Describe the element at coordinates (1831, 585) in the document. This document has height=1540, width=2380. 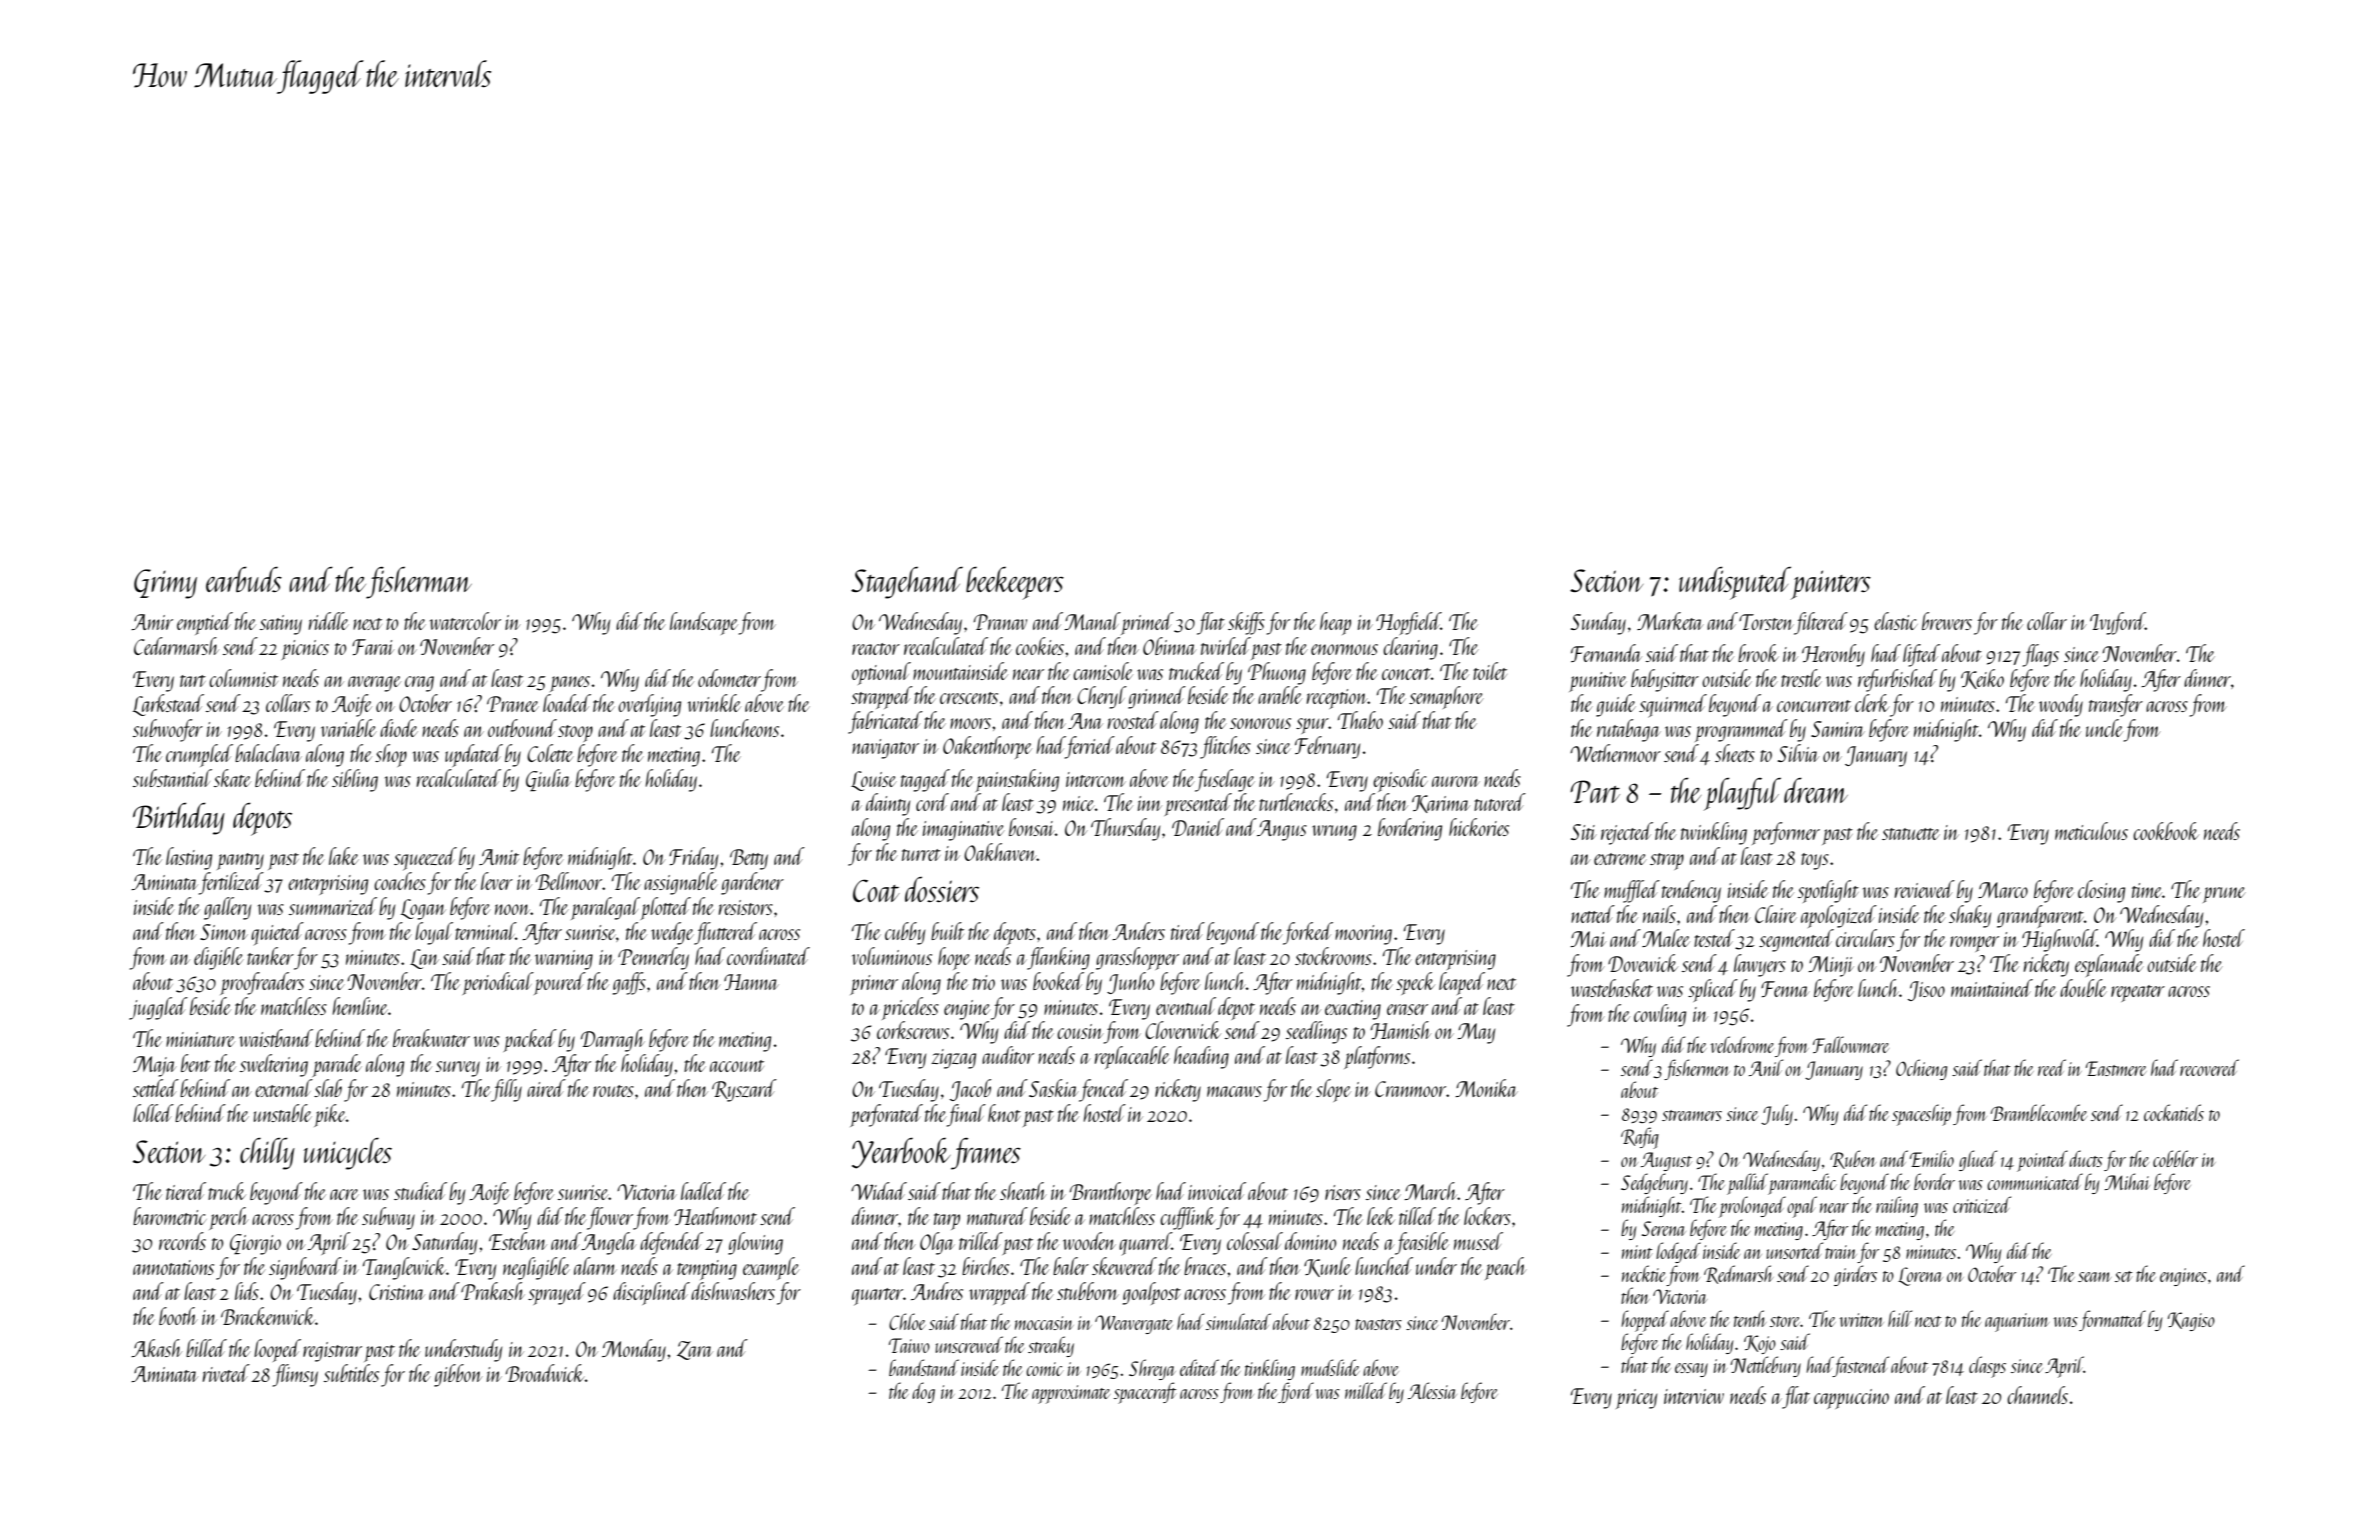
I see `painters` at that location.
